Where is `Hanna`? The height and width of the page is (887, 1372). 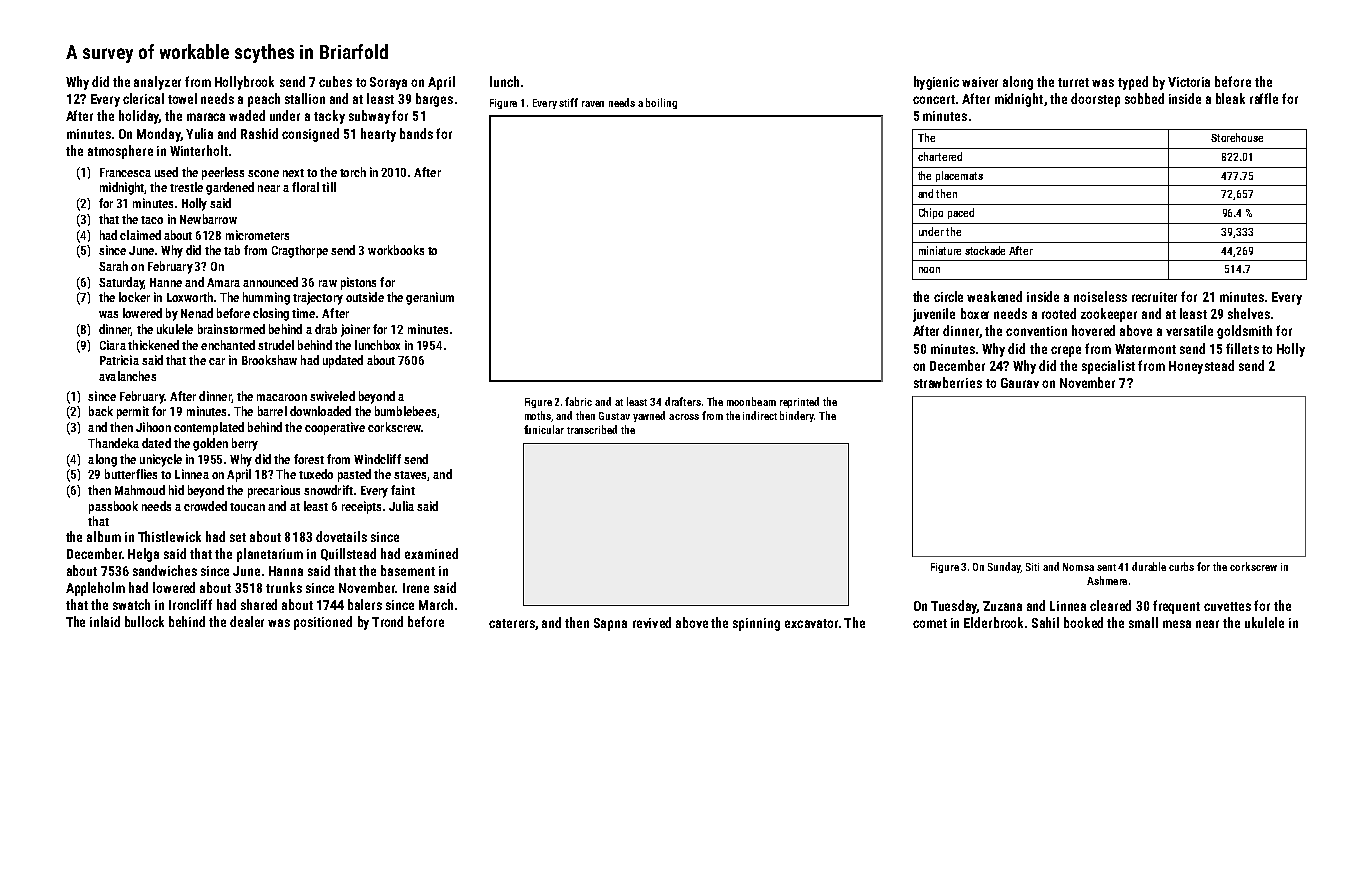
Hanna is located at coordinates (286, 571).
